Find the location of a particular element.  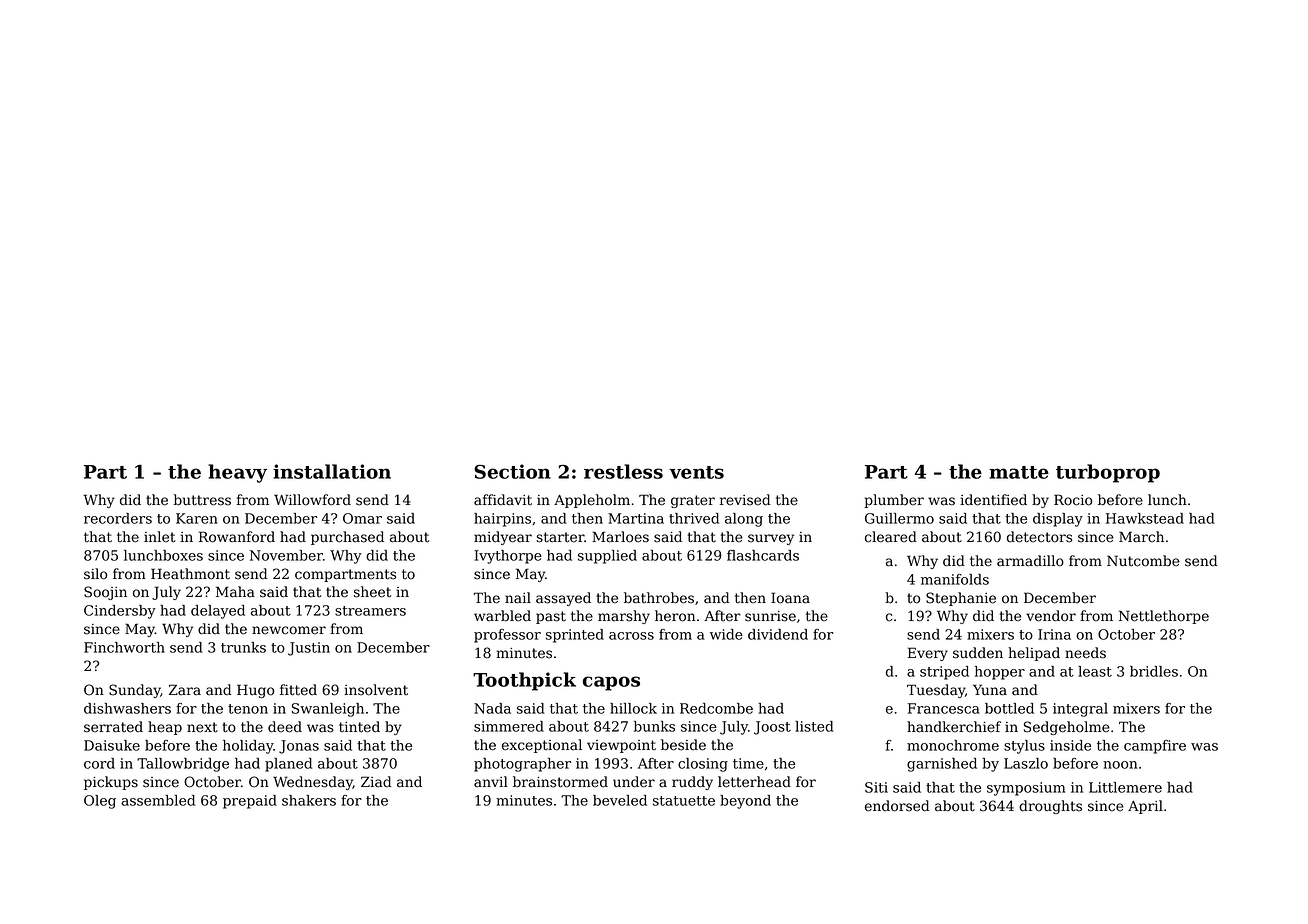

Daisuke is located at coordinates (112, 745).
